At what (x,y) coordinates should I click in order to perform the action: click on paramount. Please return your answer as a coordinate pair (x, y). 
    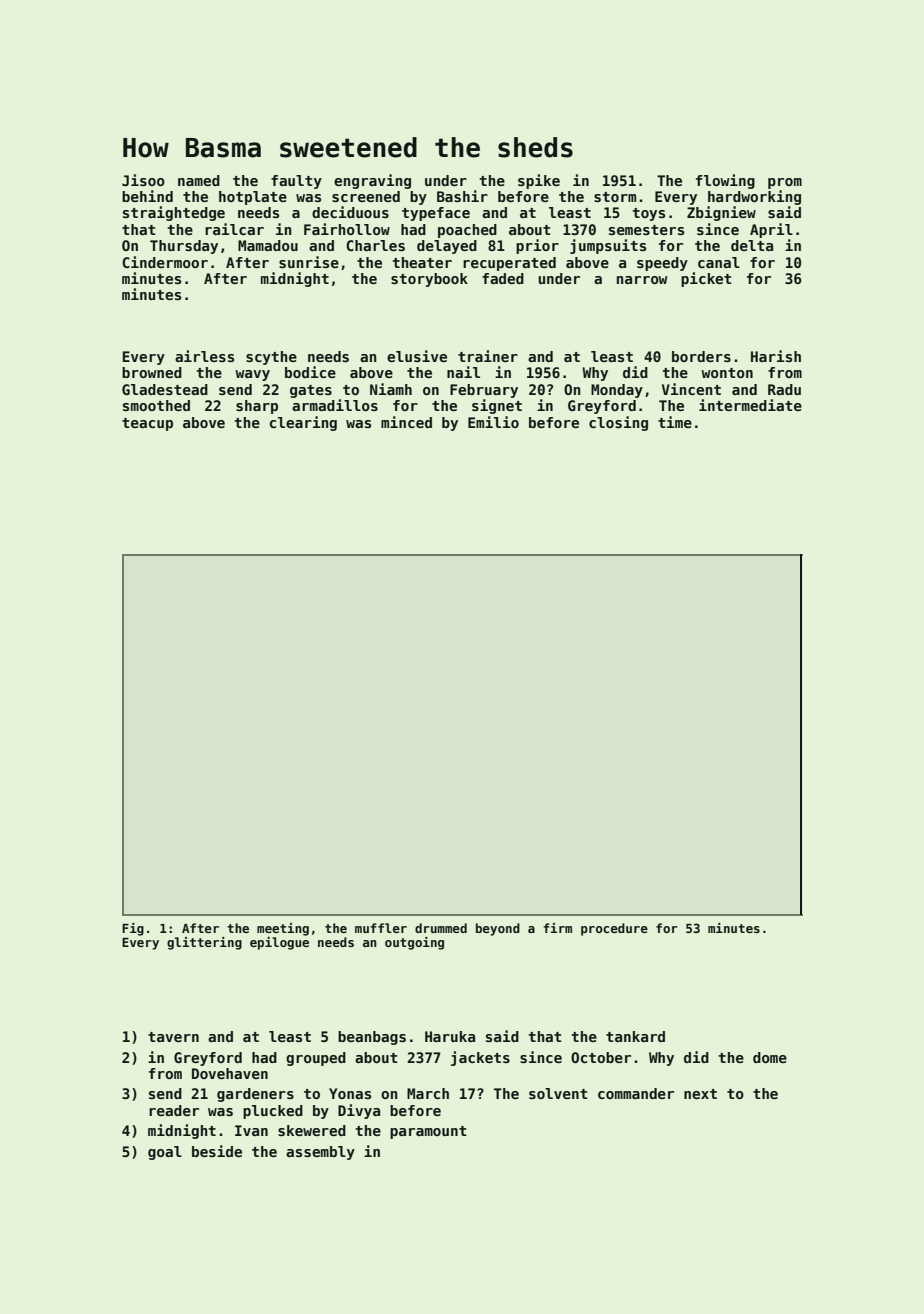
    Looking at the image, I should click on (428, 1132).
